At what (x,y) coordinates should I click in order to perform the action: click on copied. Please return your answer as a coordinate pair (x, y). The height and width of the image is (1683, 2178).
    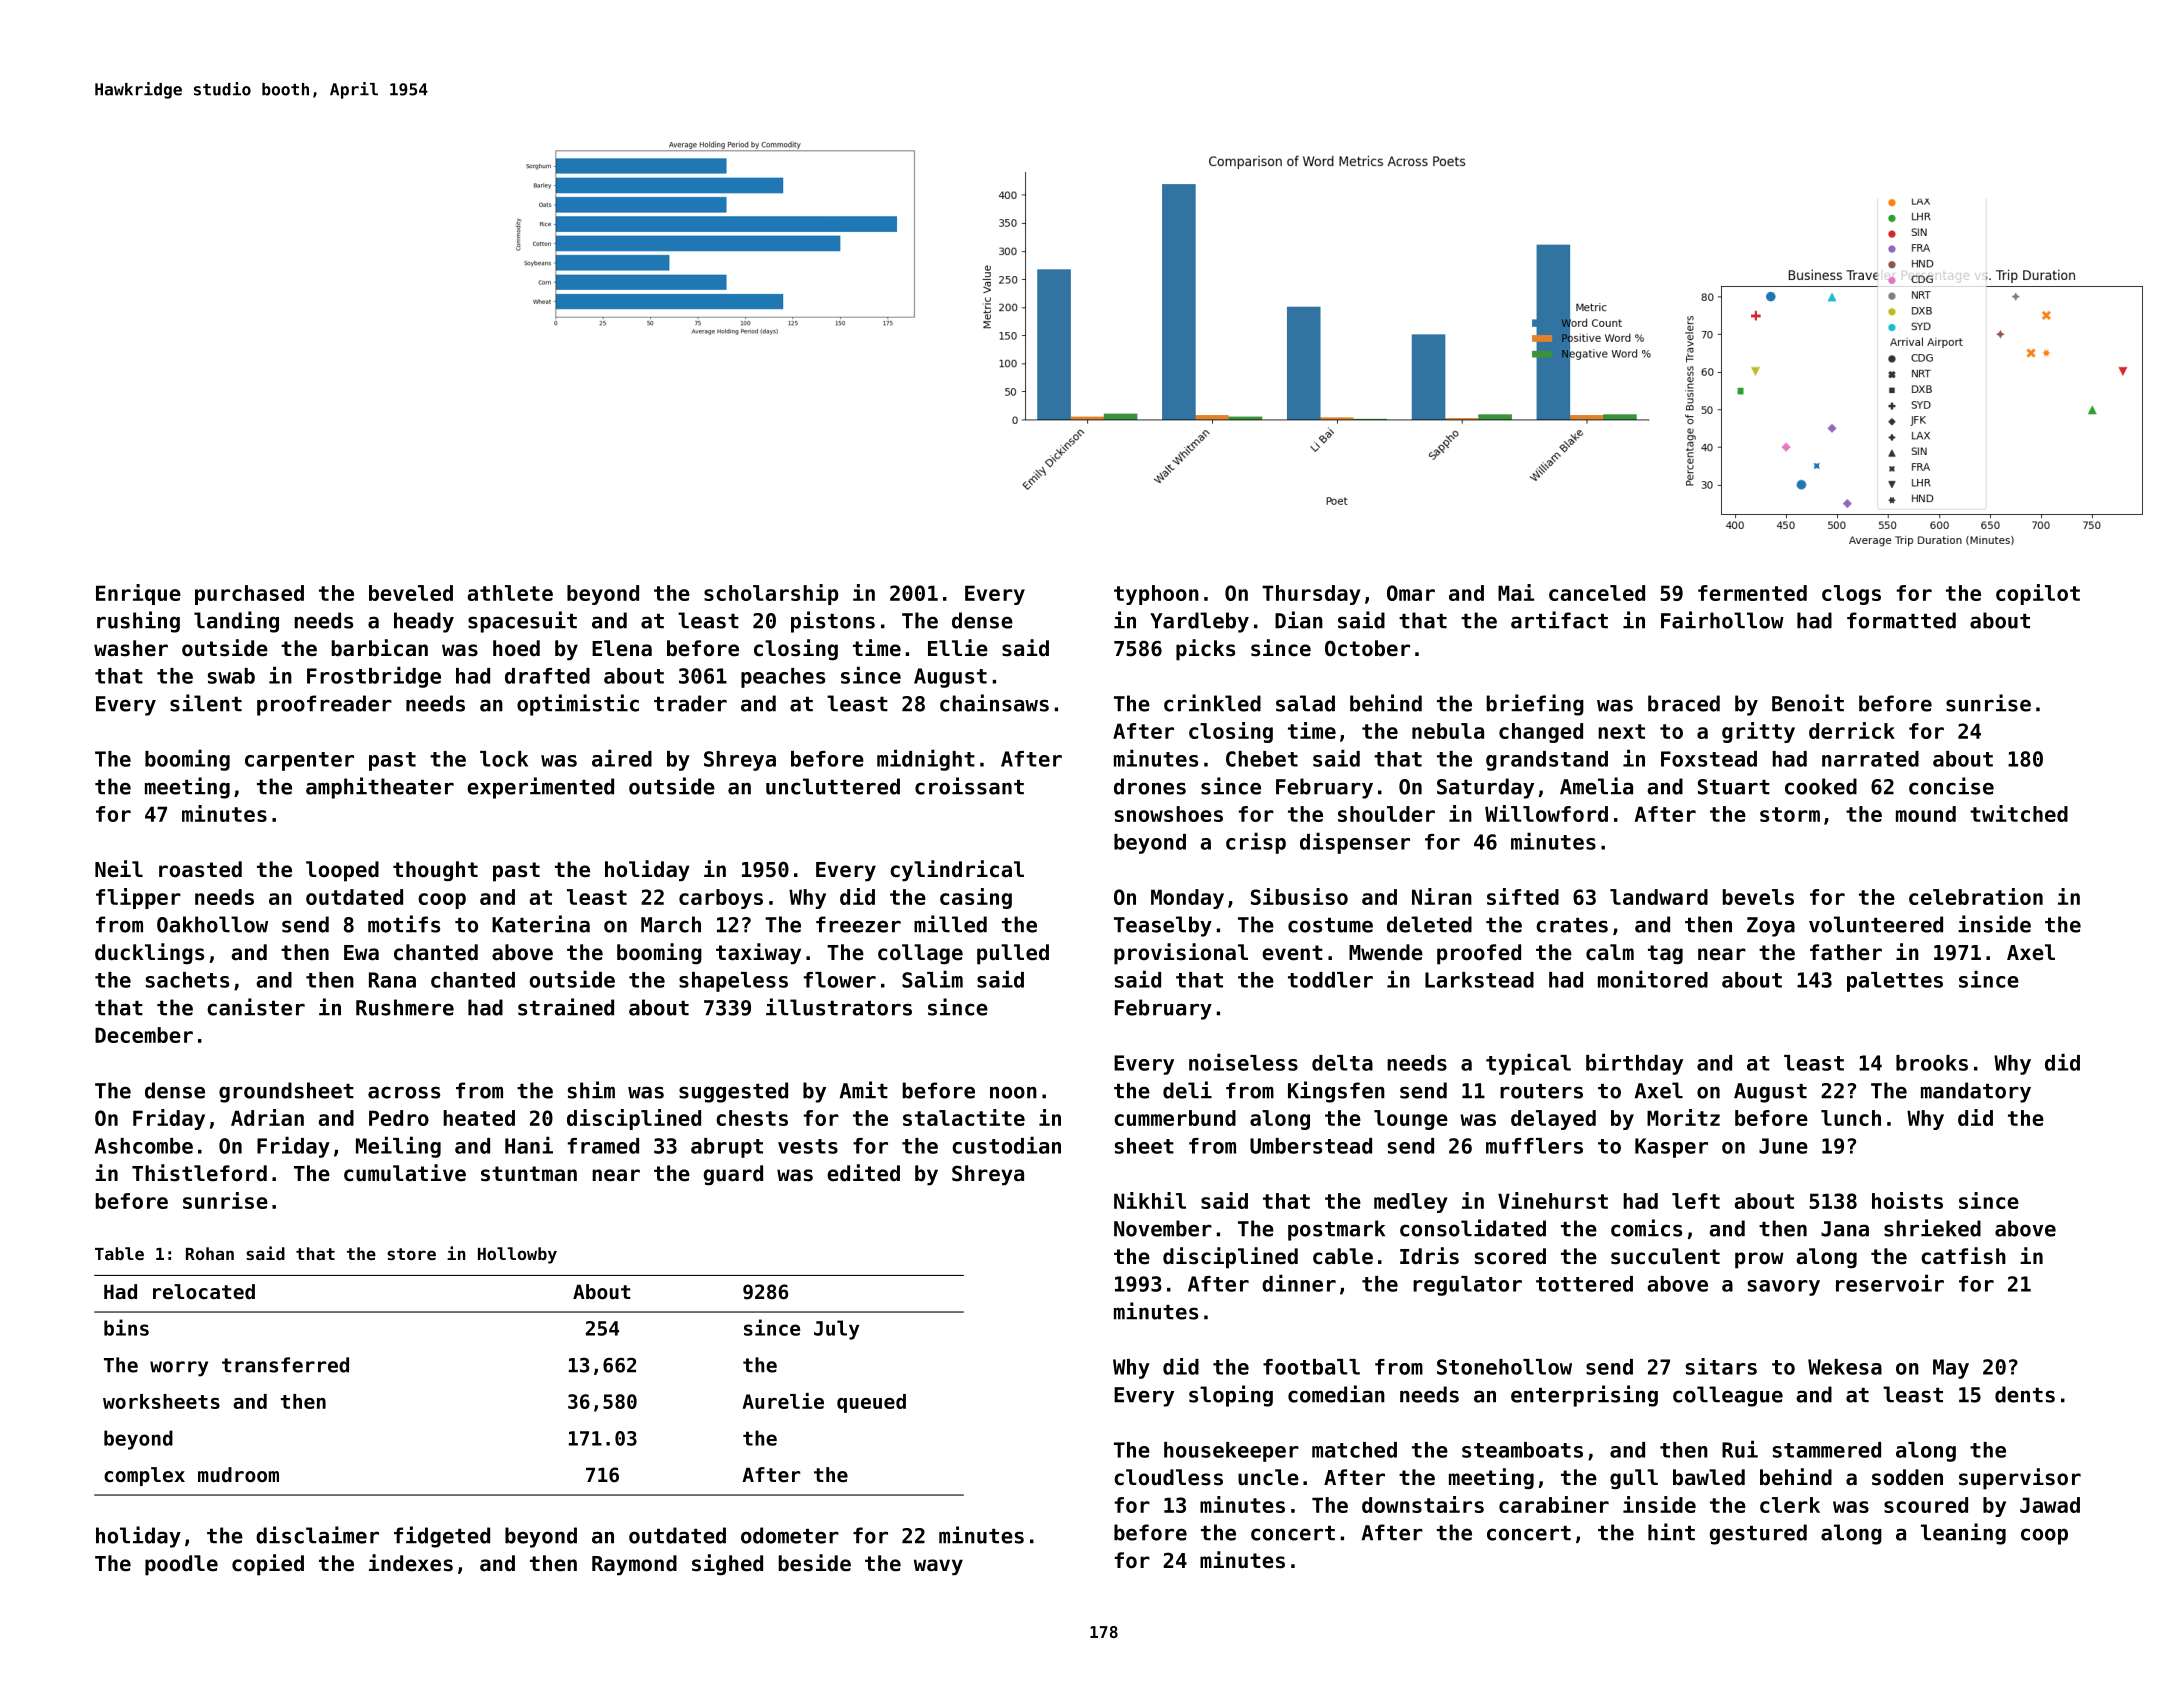
    Looking at the image, I should click on (268, 1565).
